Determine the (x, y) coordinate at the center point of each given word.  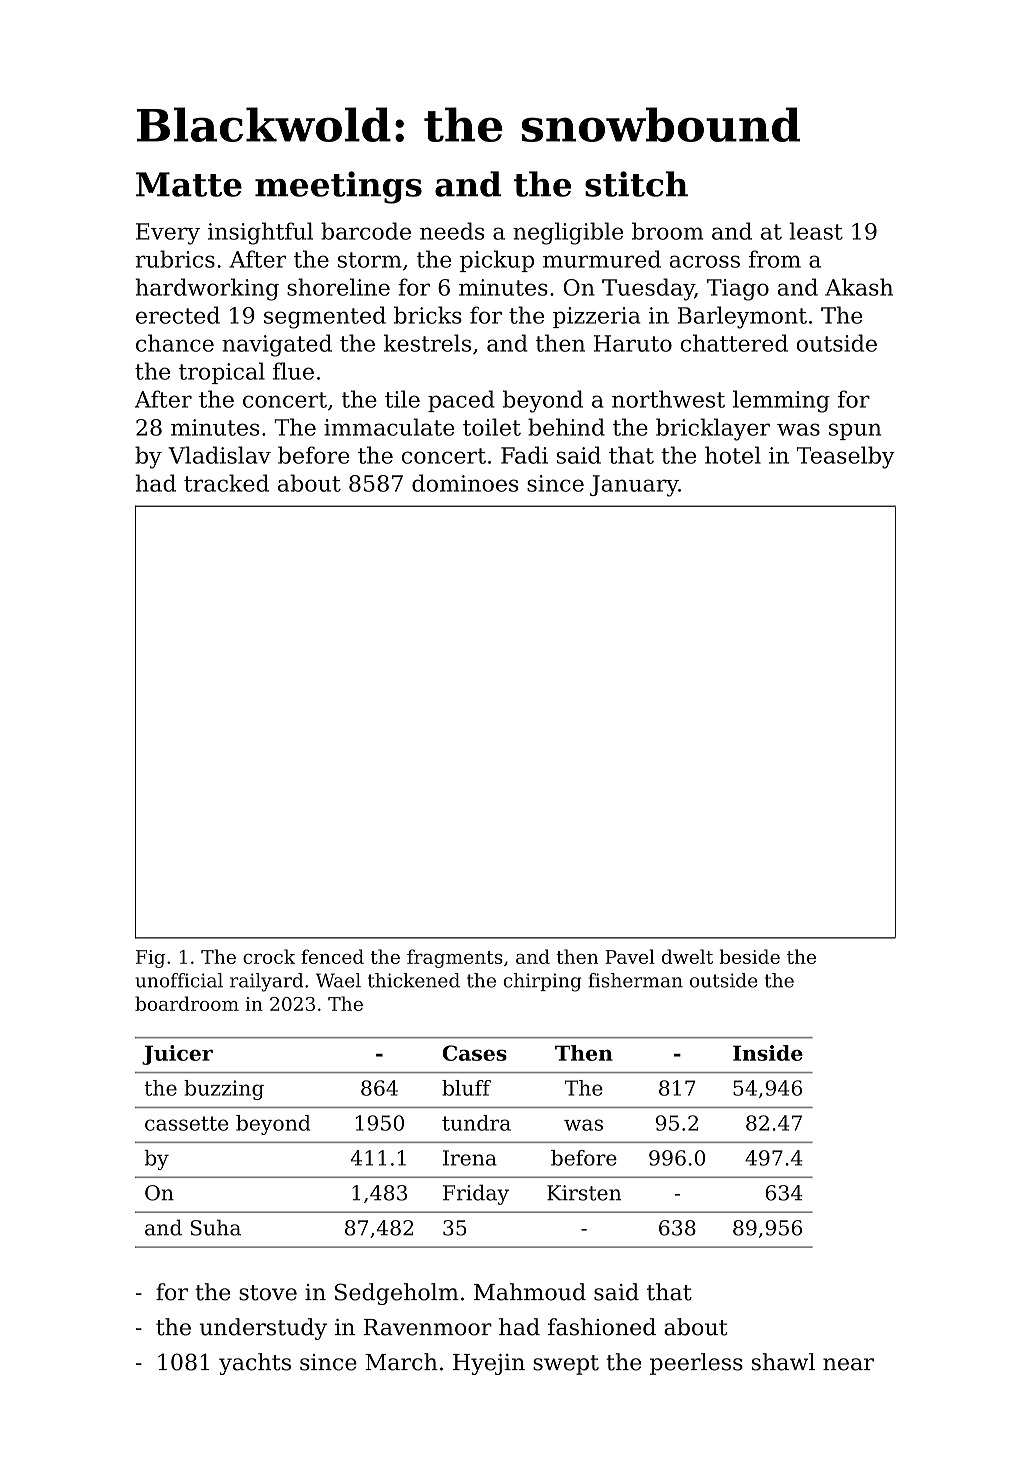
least (816, 231)
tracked (226, 483)
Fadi (524, 455)
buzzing (224, 1090)
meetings (338, 187)
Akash (859, 287)
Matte (189, 184)
